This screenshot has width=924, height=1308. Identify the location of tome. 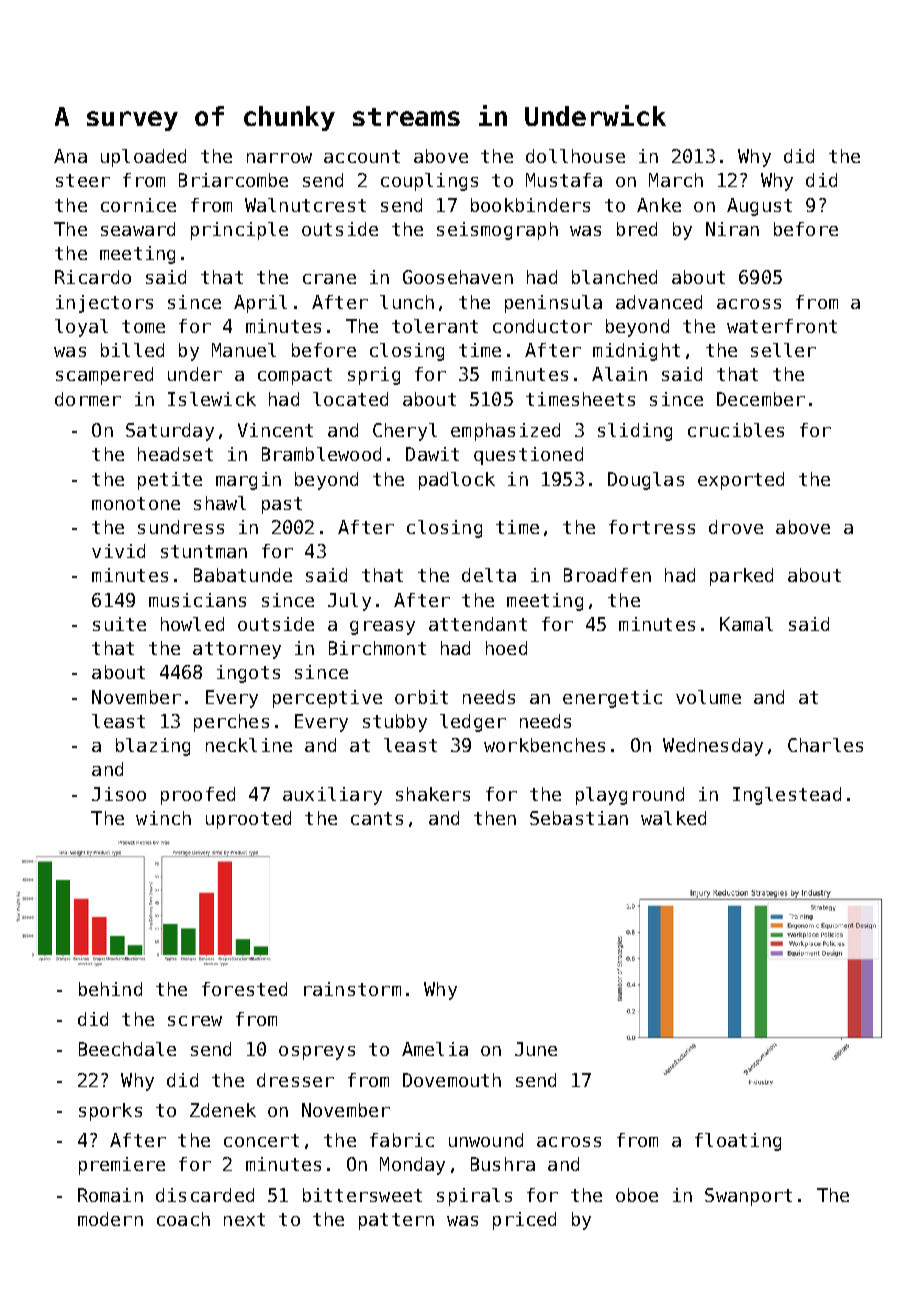
(143, 326).
